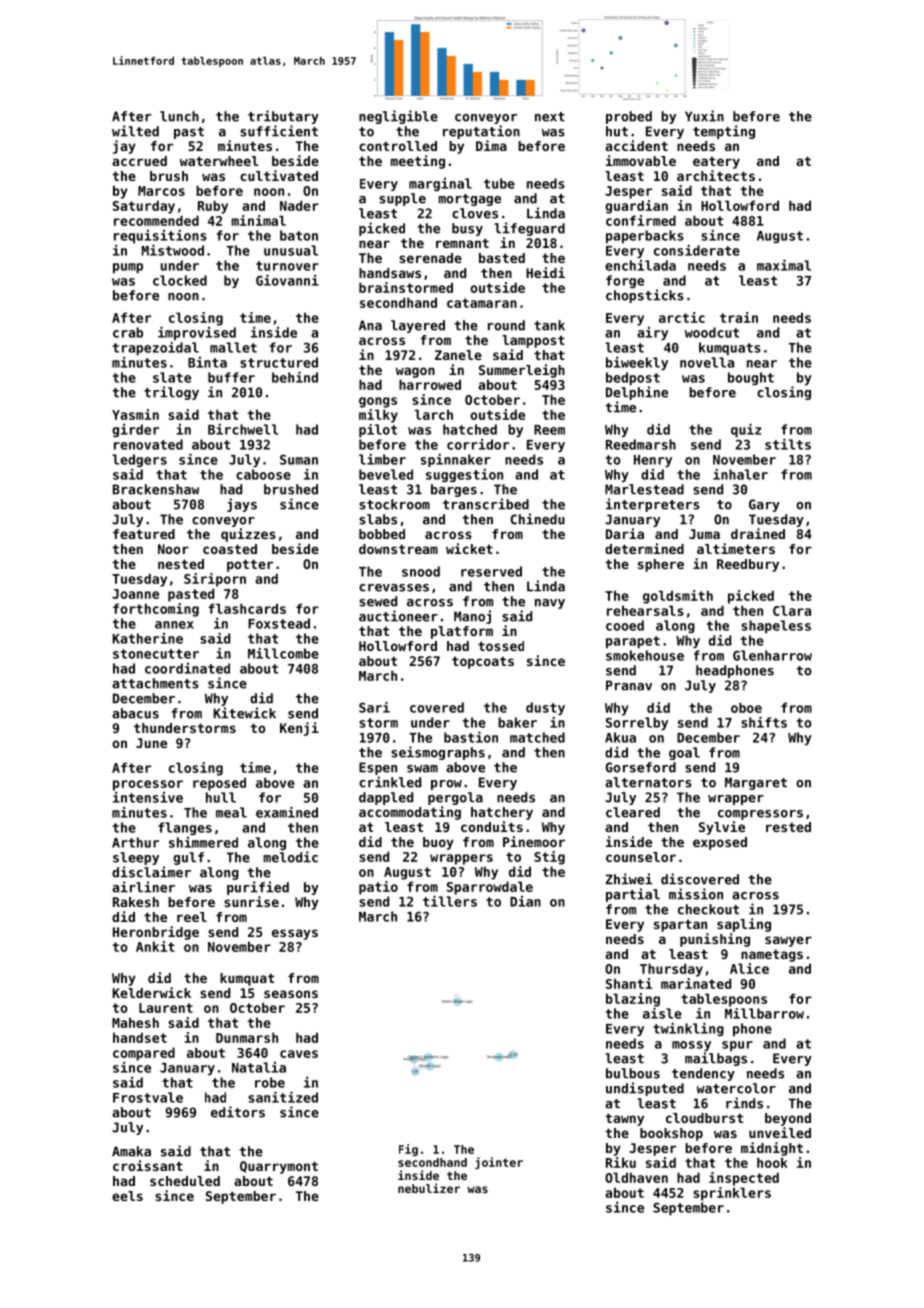  I want to click on tendency, so click(703, 1074).
